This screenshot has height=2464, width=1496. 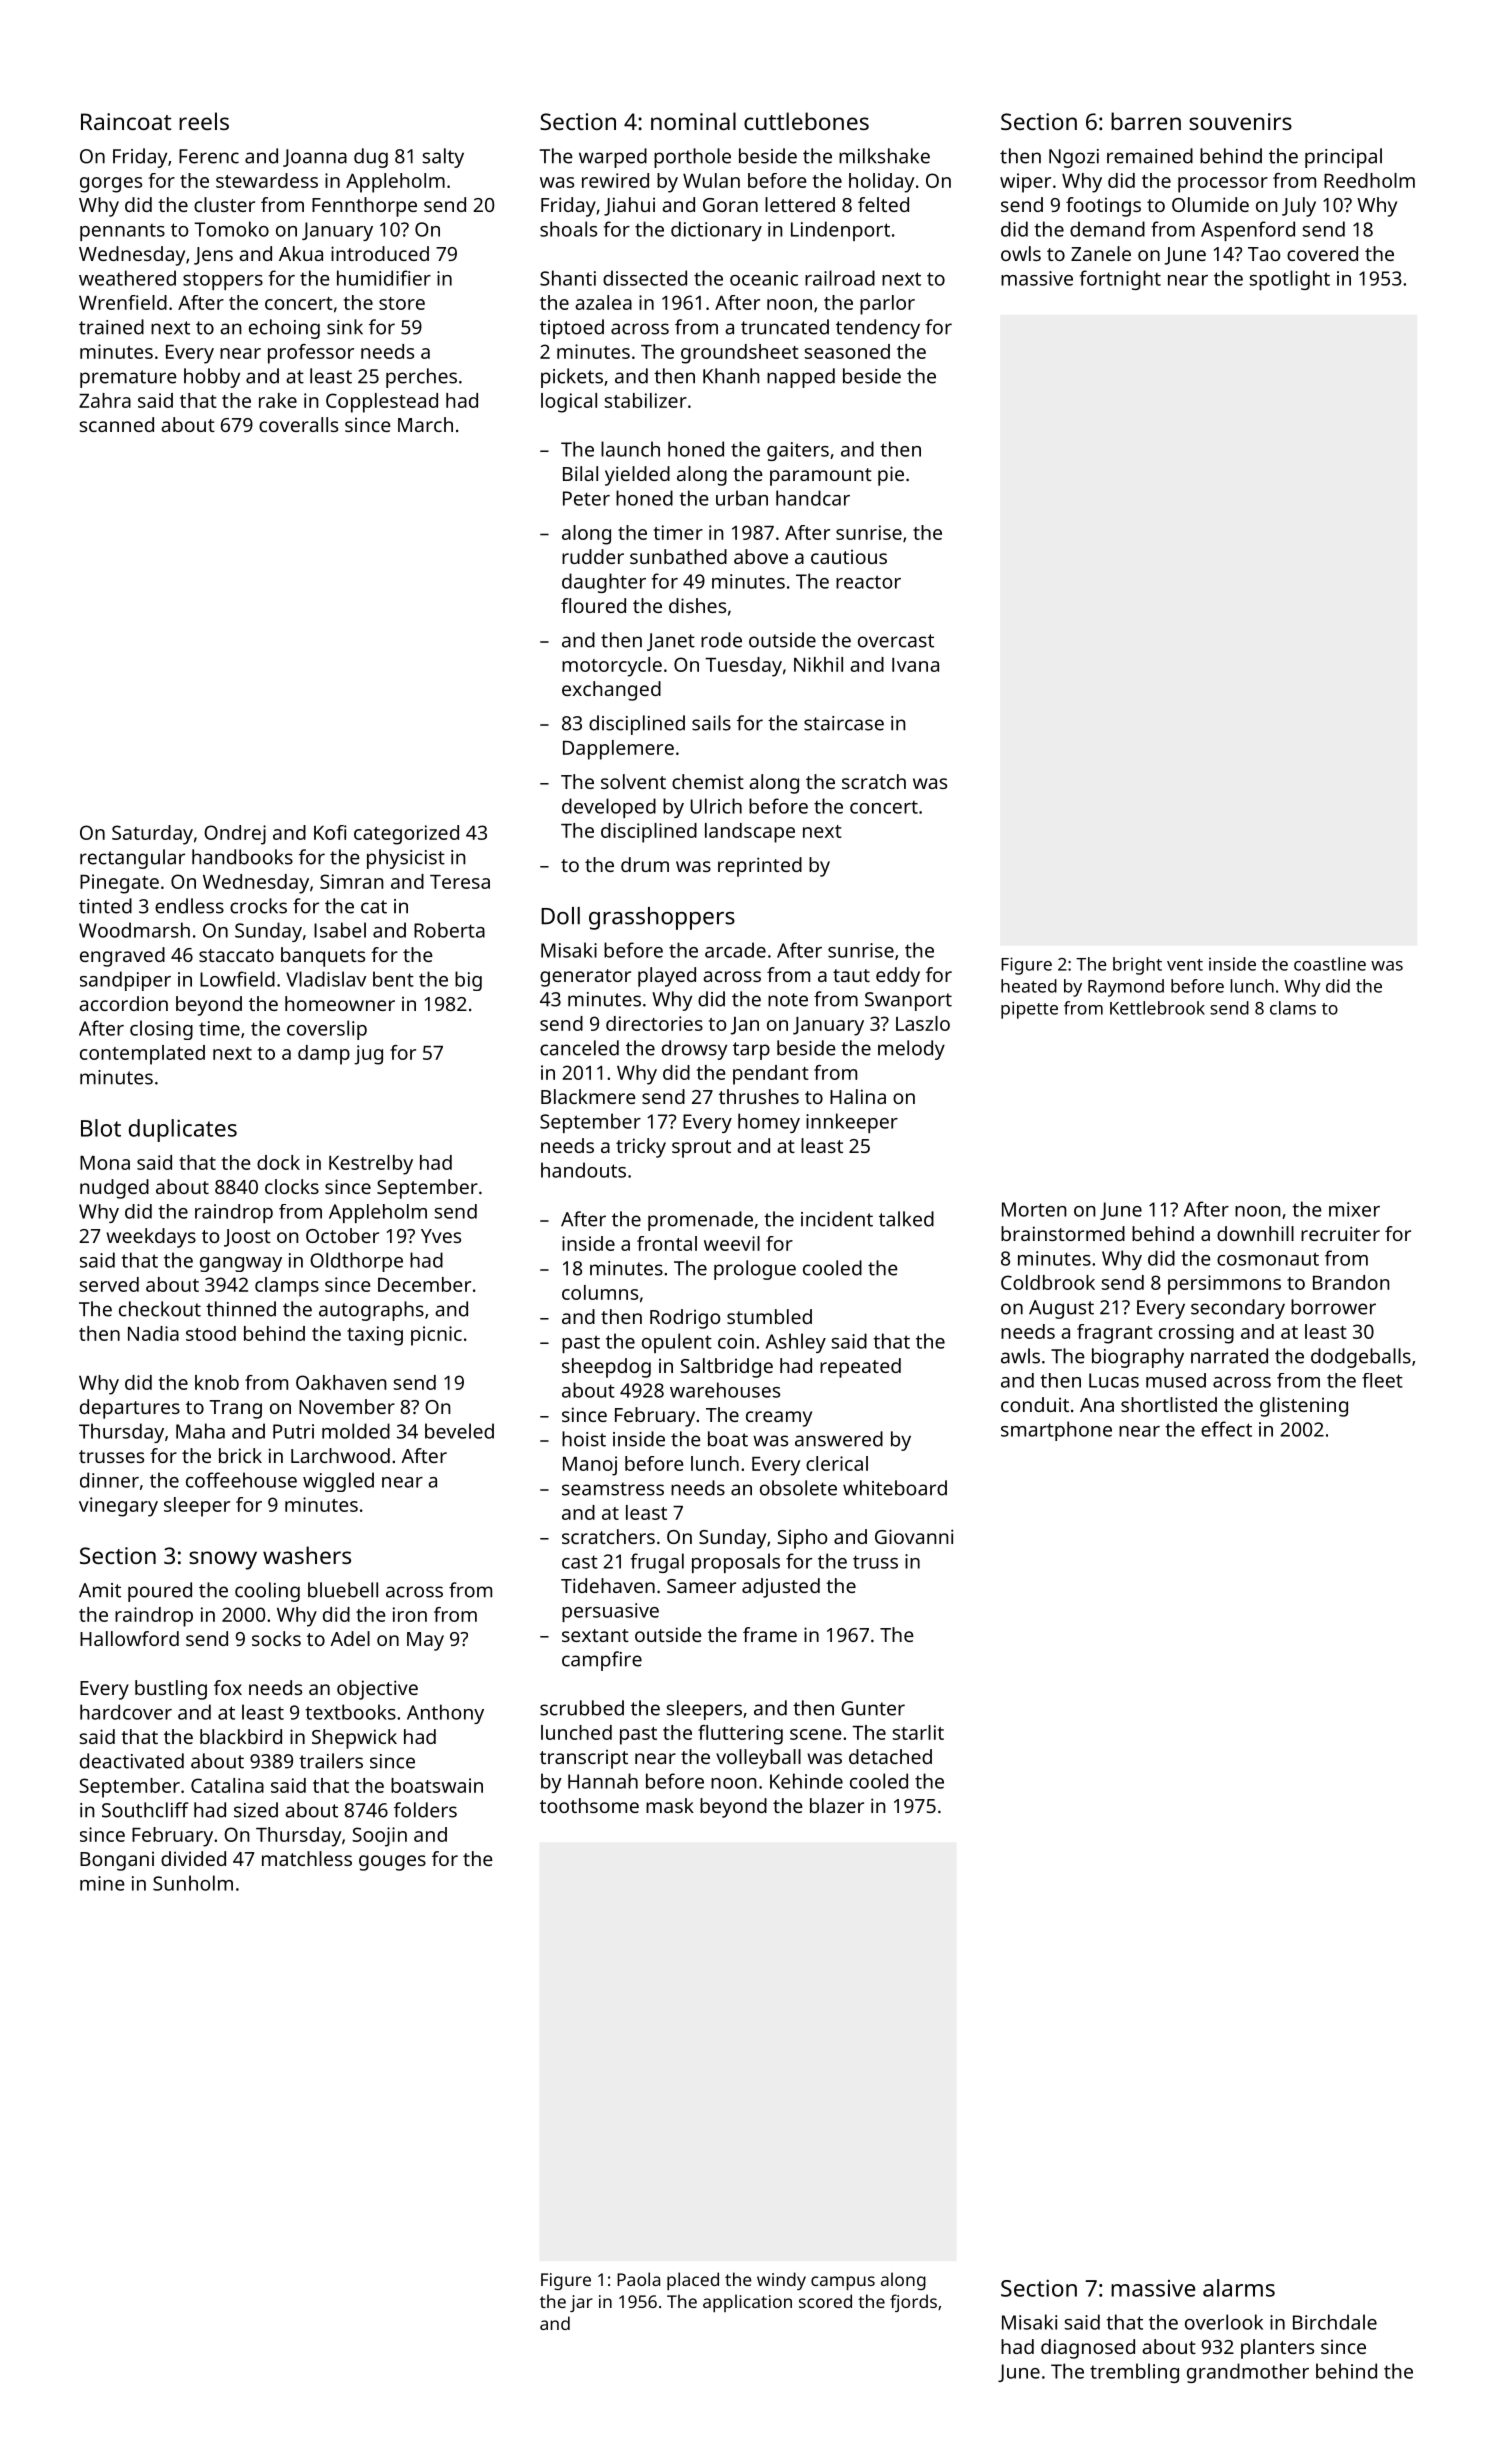 I want to click on Sunholm, so click(x=193, y=1883).
